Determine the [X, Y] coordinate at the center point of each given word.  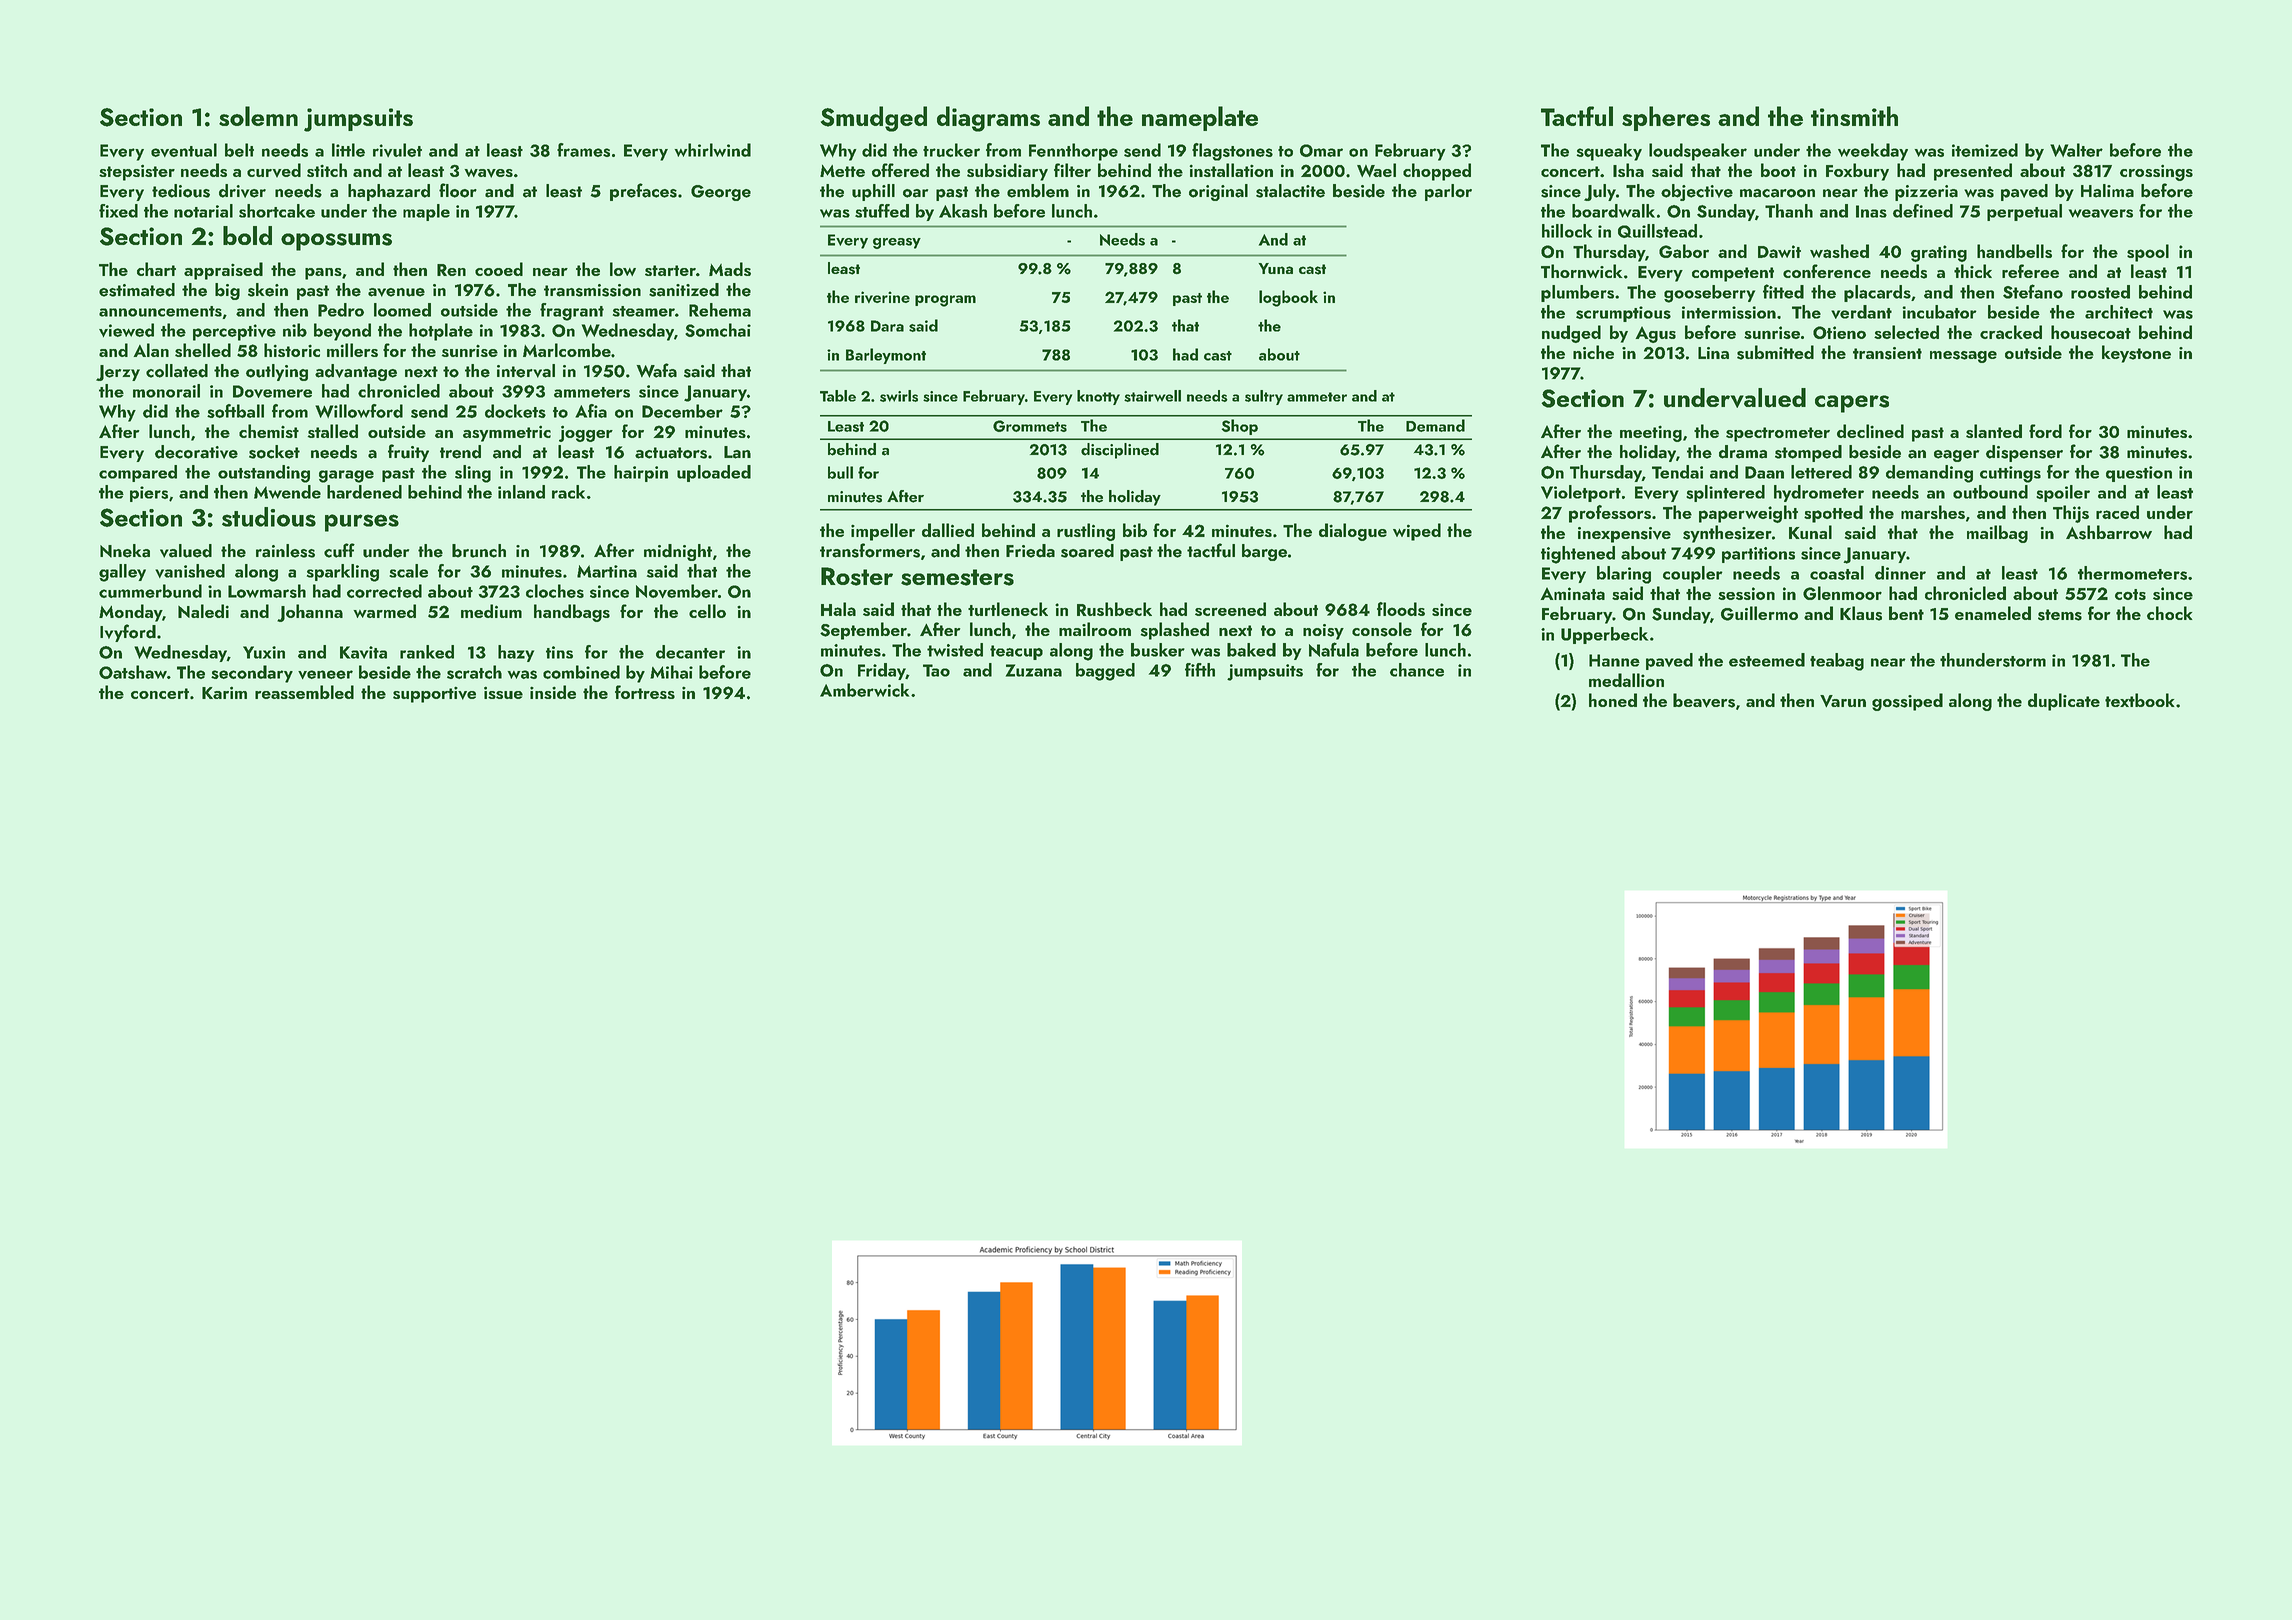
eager [1956, 456]
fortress [645, 692]
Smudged [874, 119]
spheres [1666, 118]
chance [1417, 670]
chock [2170, 613]
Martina [607, 571]
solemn [258, 116]
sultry [1264, 397]
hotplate [441, 332]
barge [1264, 552]
